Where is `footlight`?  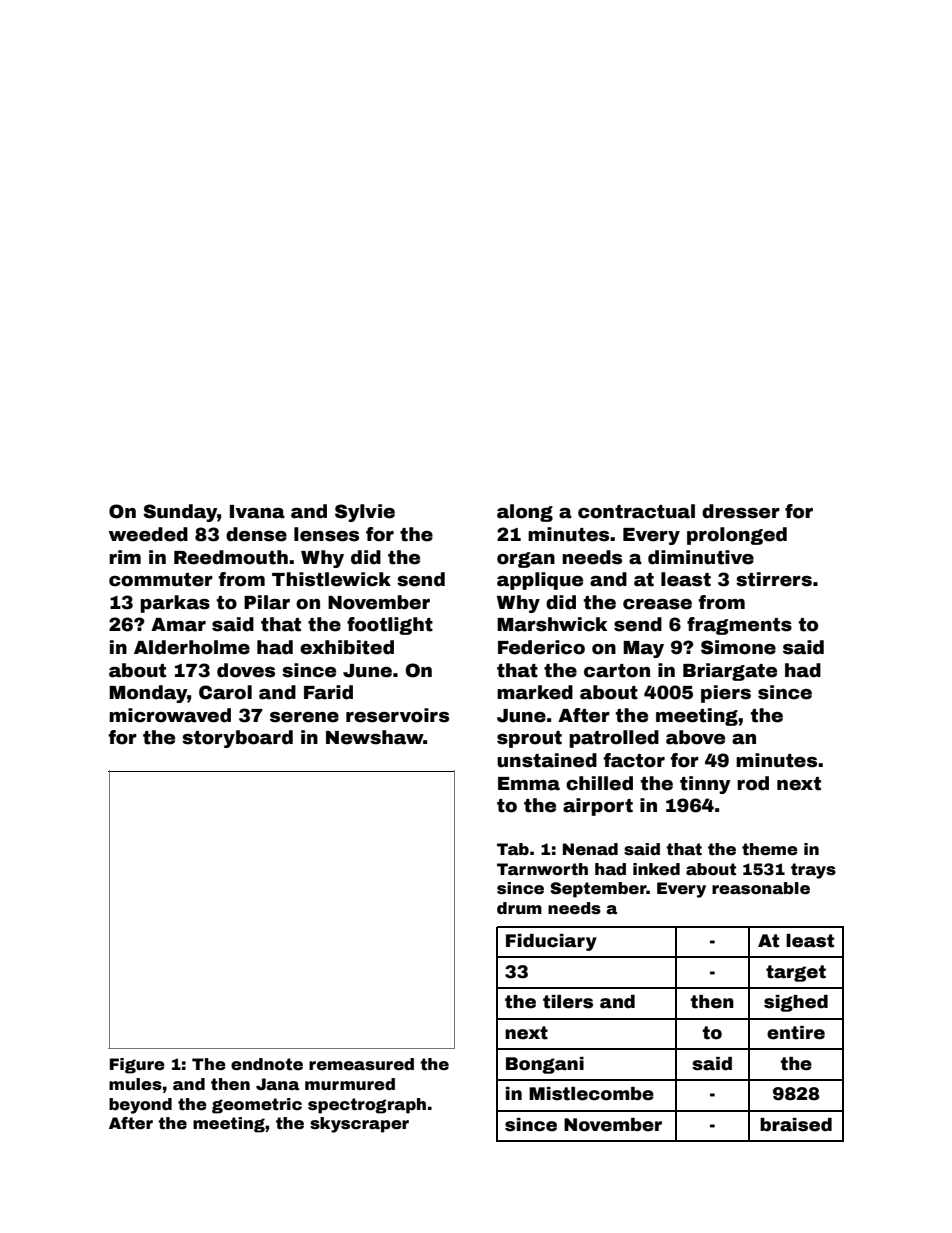 footlight is located at coordinates (390, 626).
